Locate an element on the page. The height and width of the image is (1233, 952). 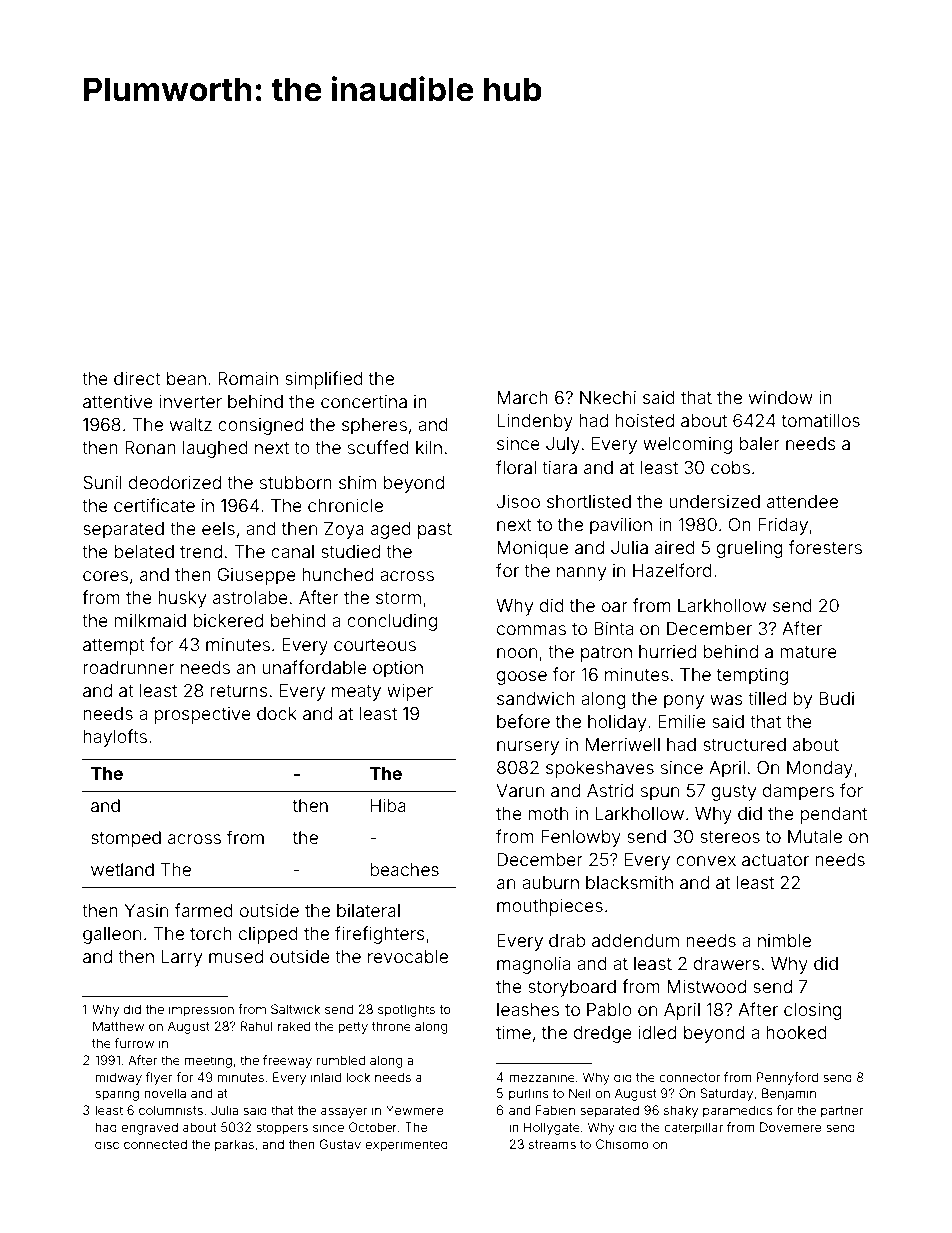
Nkechi is located at coordinates (608, 397).
